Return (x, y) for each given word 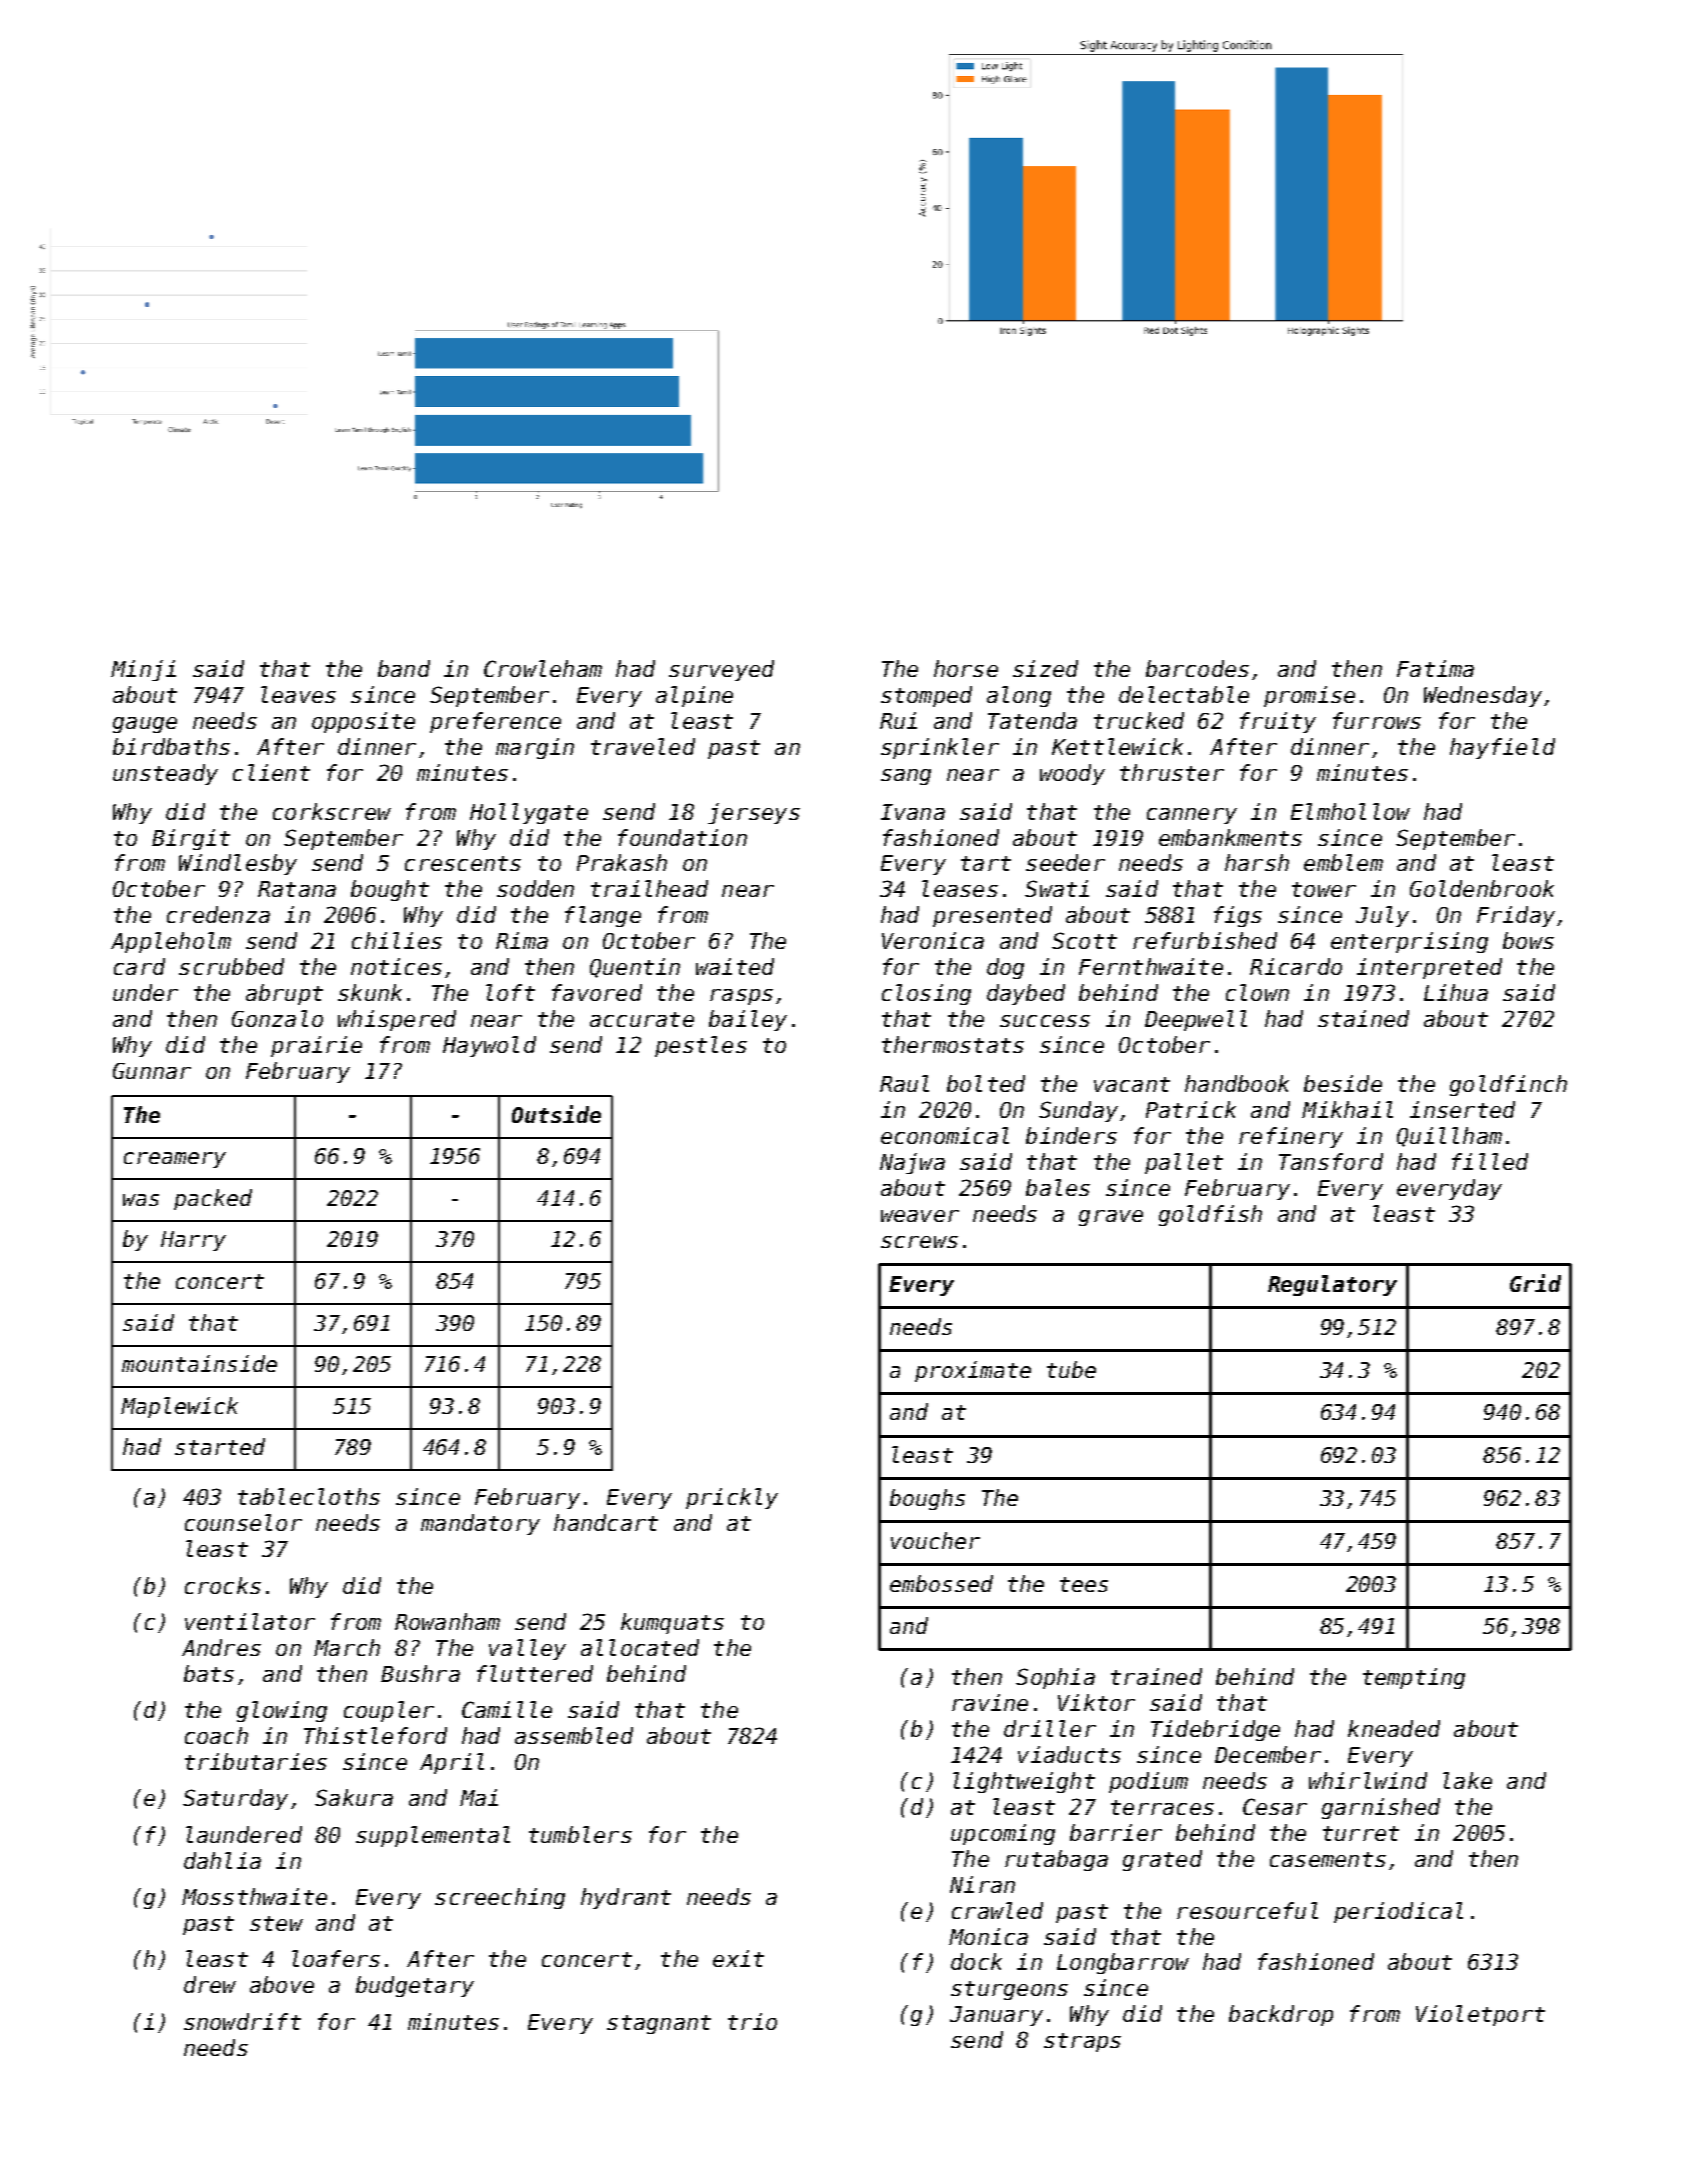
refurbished (1205, 940)
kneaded (1394, 1728)
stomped (926, 696)
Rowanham (447, 1621)
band (404, 668)
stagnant (659, 2024)
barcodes (1197, 668)
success (1045, 1021)
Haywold (489, 1046)
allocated (640, 1647)
